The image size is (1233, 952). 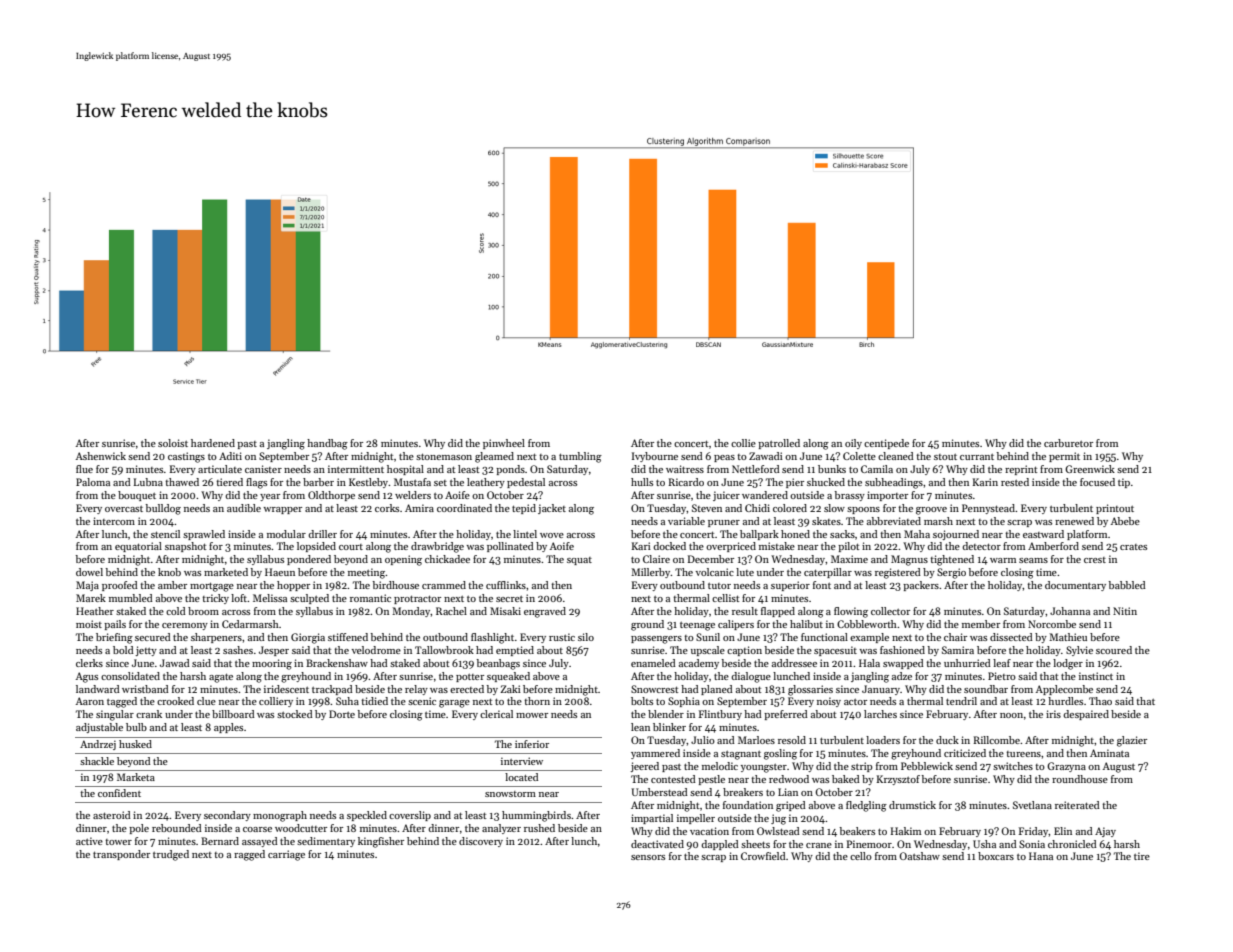 I want to click on broom, so click(x=203, y=611).
